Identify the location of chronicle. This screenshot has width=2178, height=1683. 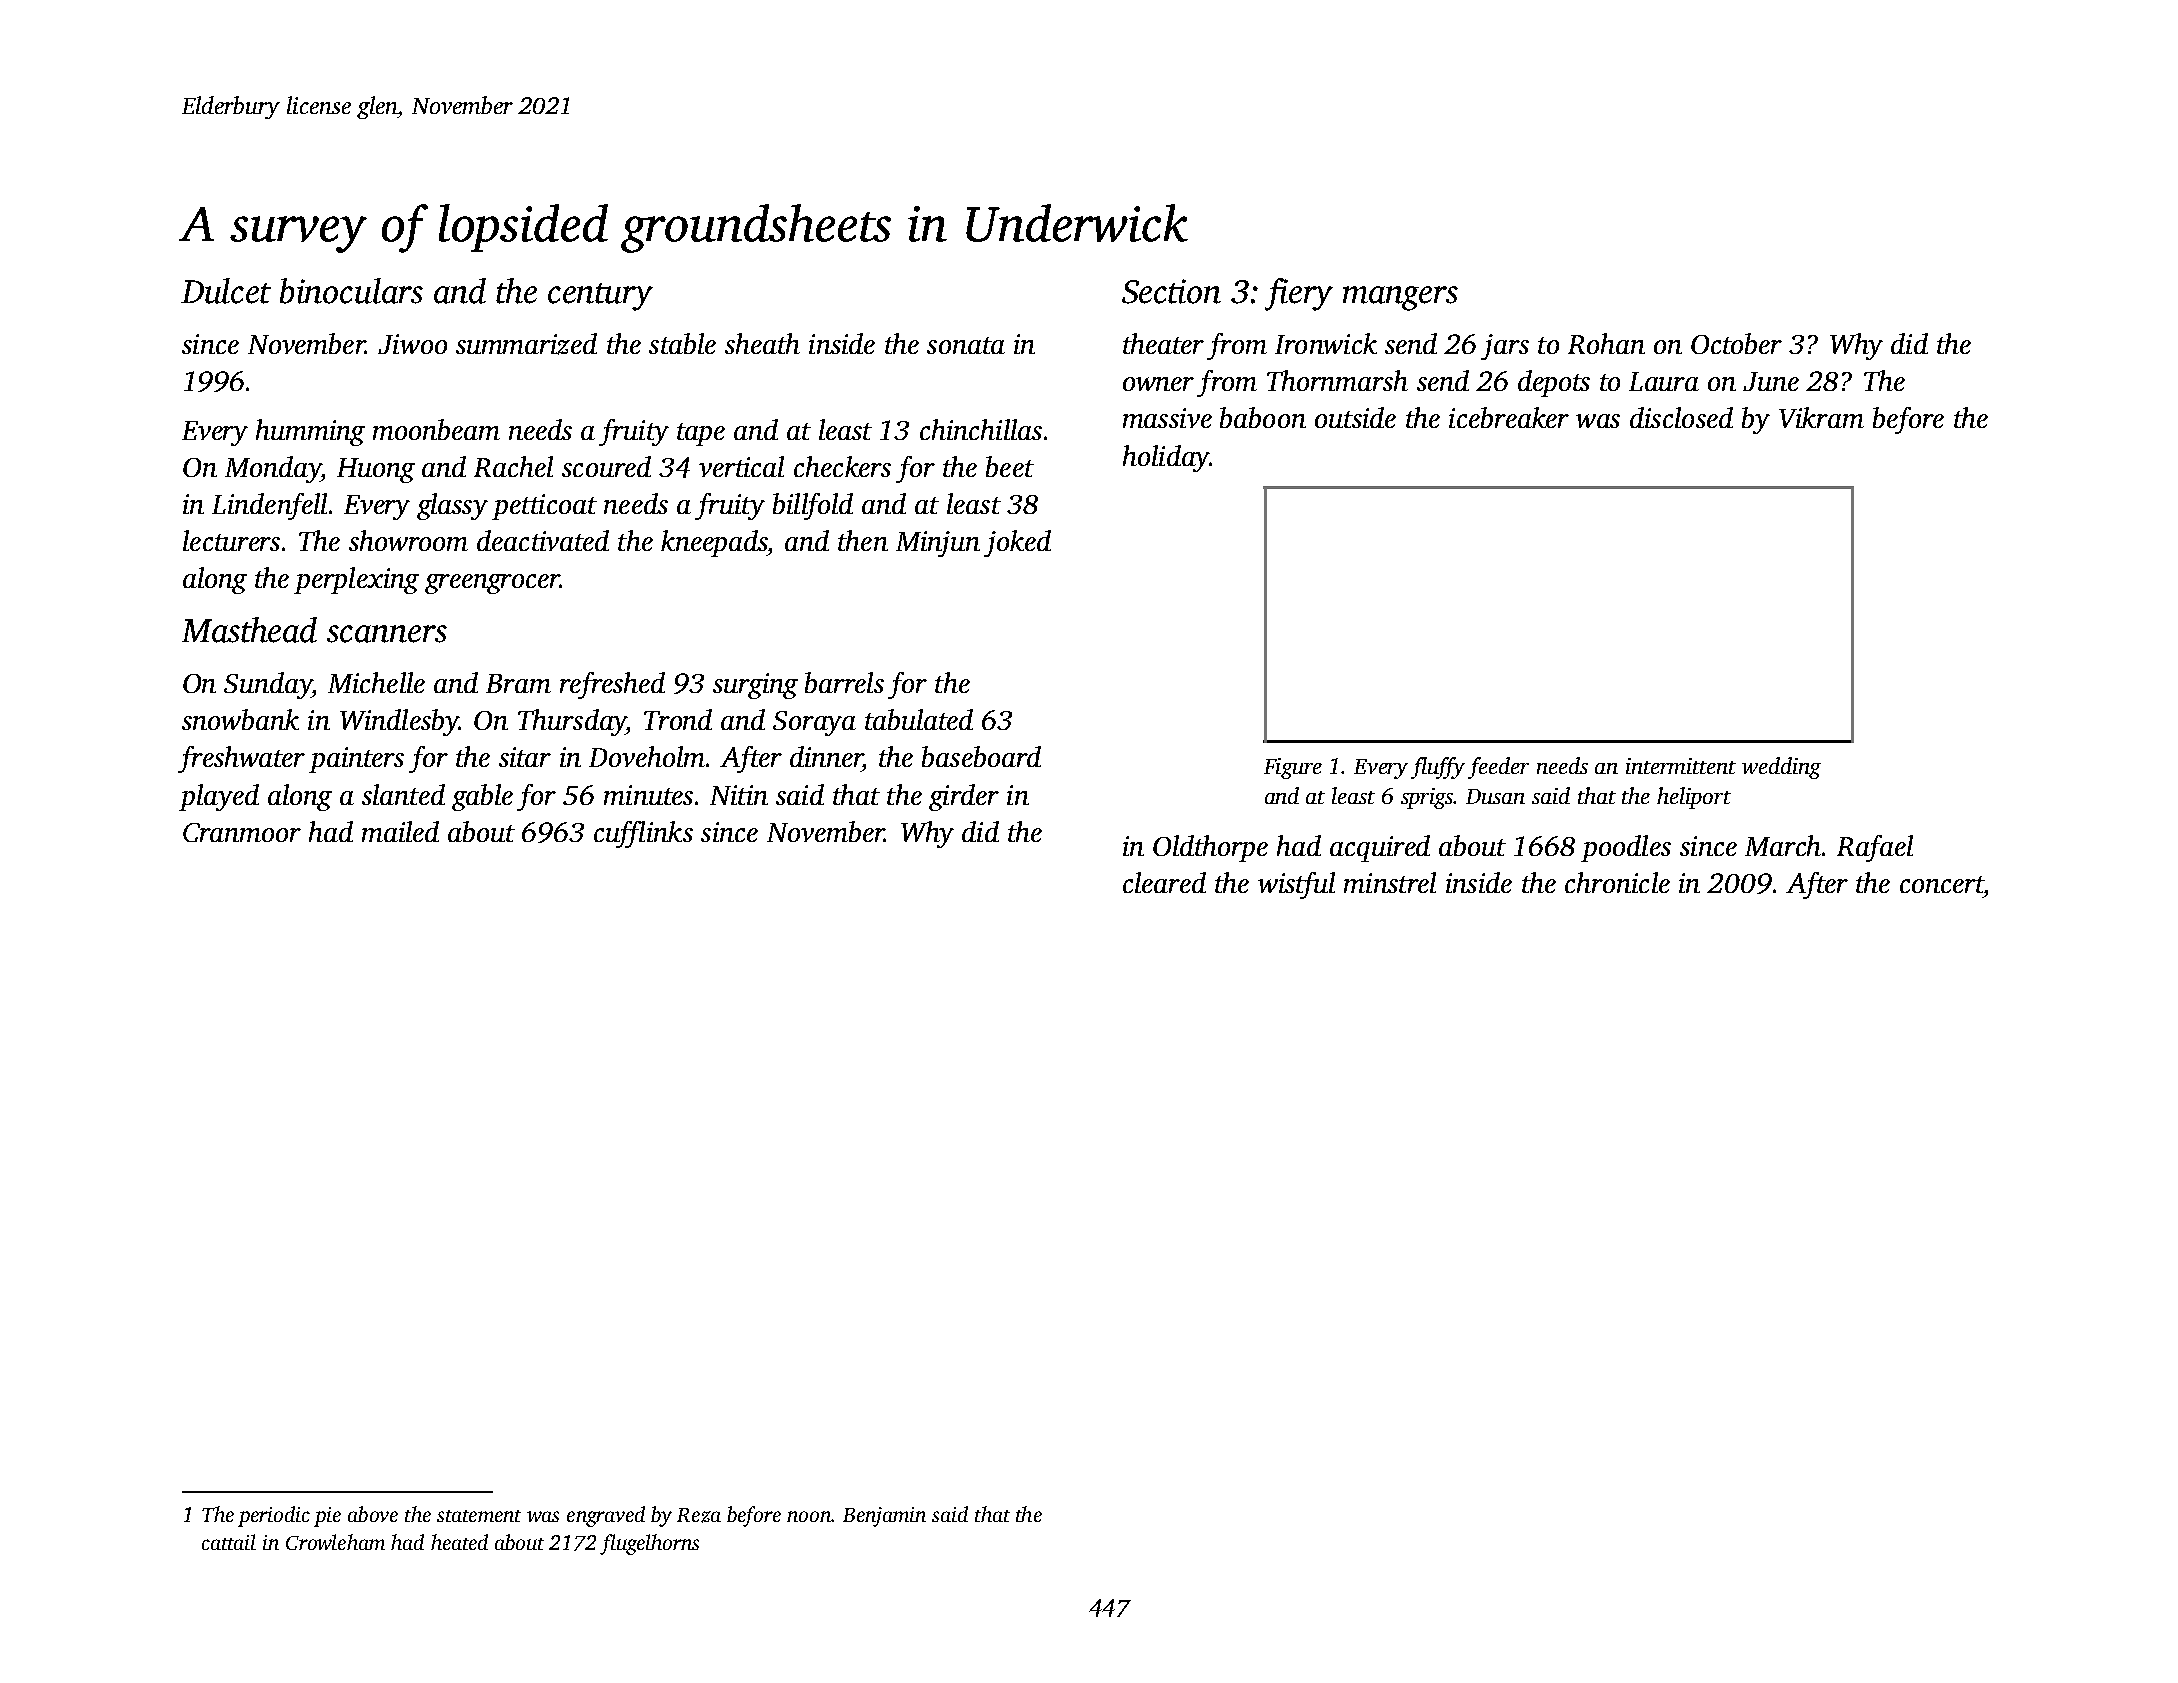
(1617, 882).
